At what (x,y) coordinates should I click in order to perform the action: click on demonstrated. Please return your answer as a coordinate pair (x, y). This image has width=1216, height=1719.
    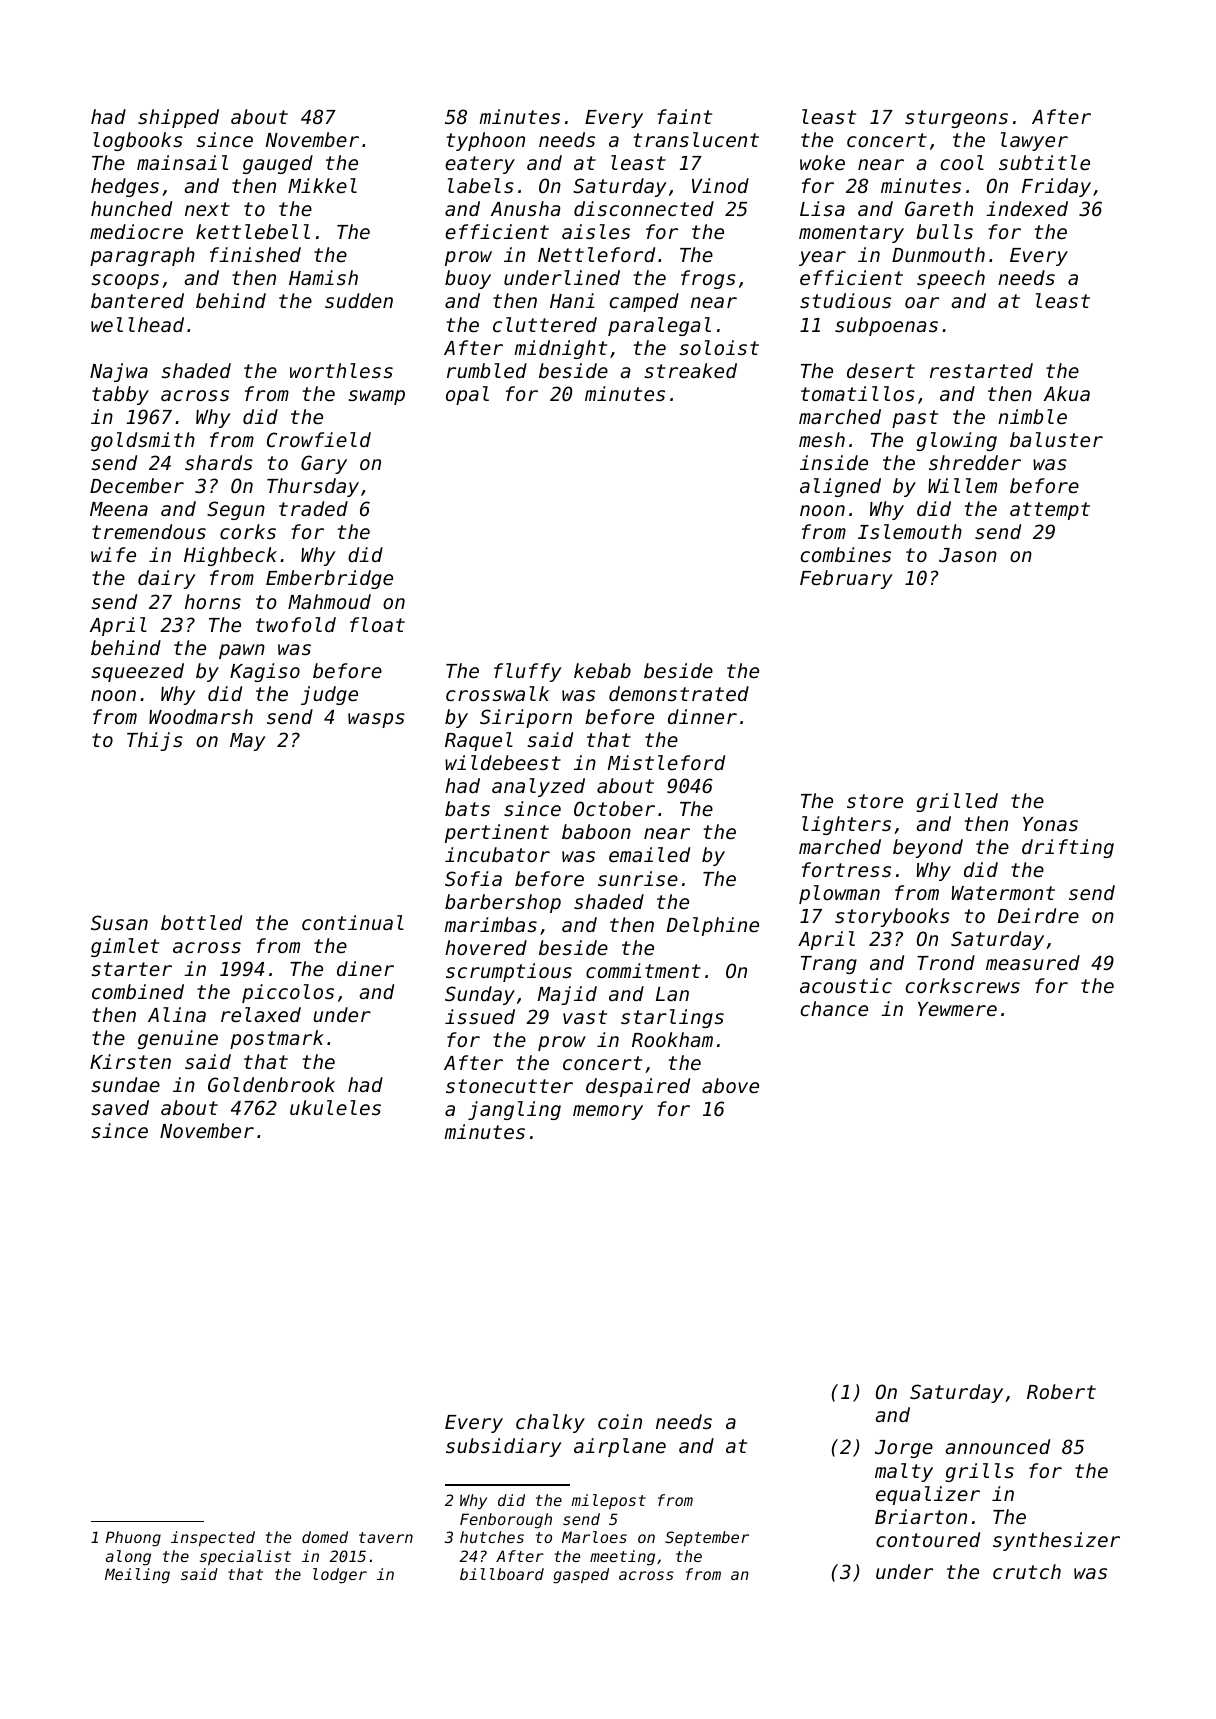
    Looking at the image, I should click on (679, 693).
